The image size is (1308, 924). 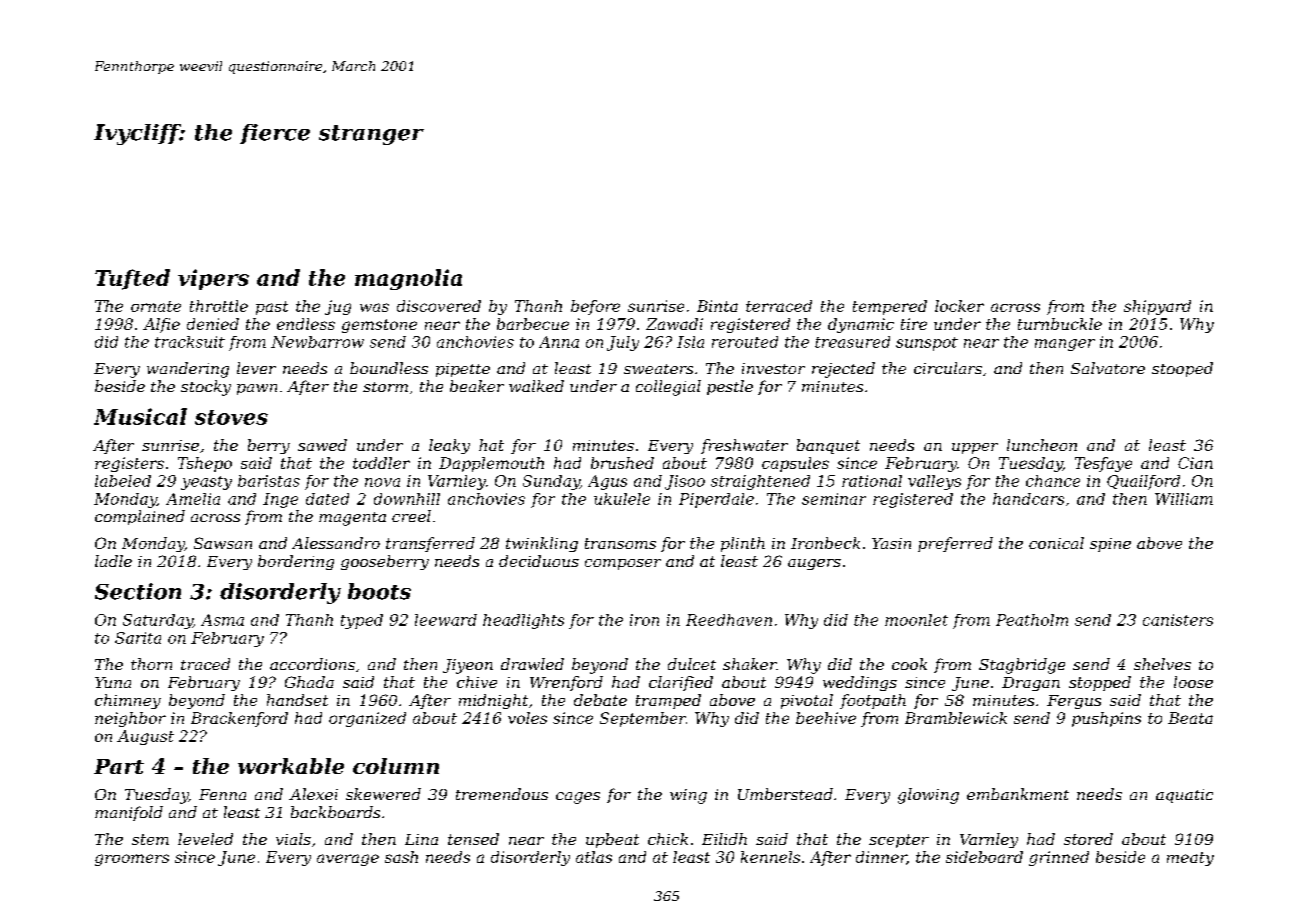 What do you see at coordinates (779, 306) in the screenshot?
I see `terraced` at bounding box center [779, 306].
